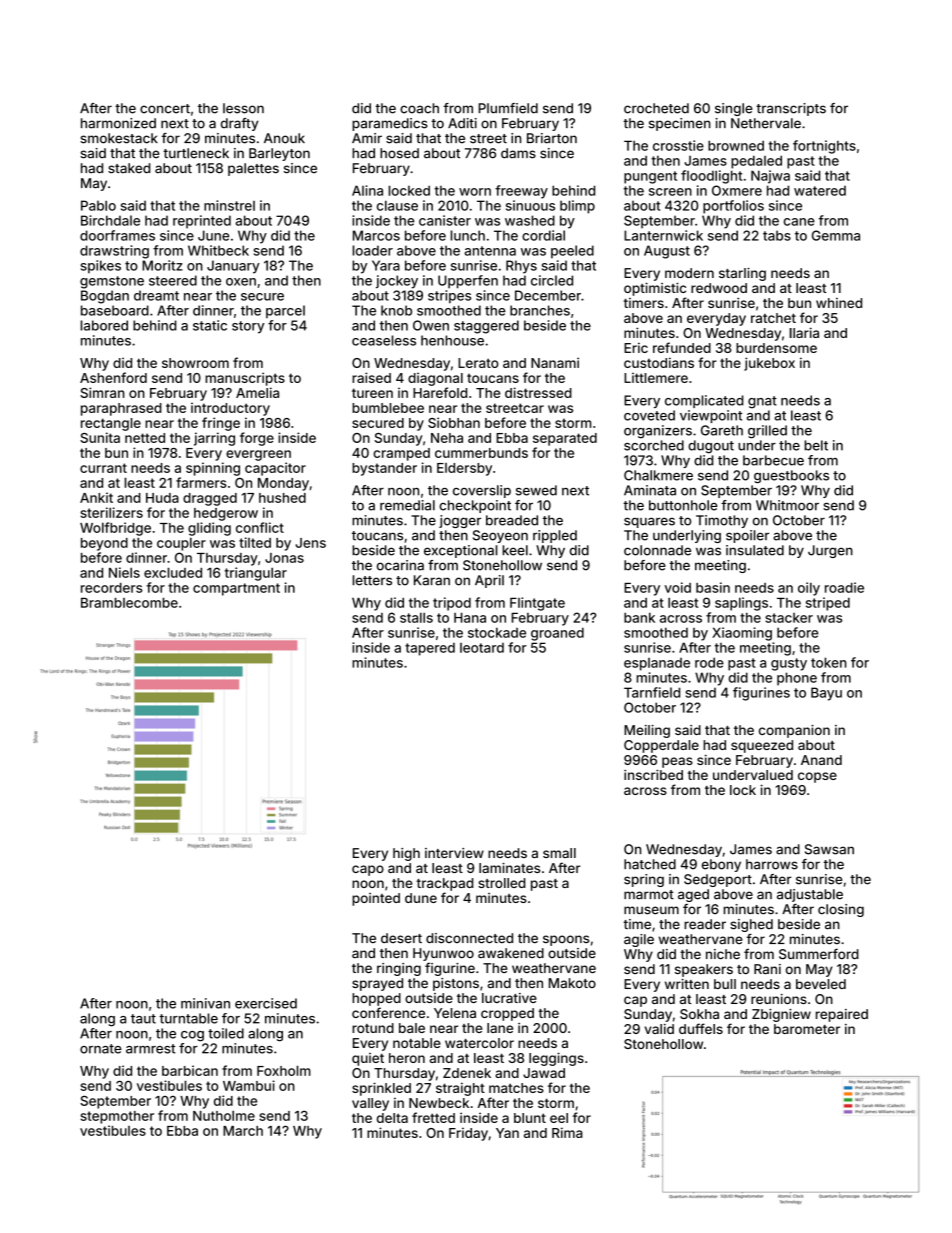 The height and width of the screenshot is (1233, 952). Describe the element at coordinates (565, 439) in the screenshot. I see `separated` at that location.
